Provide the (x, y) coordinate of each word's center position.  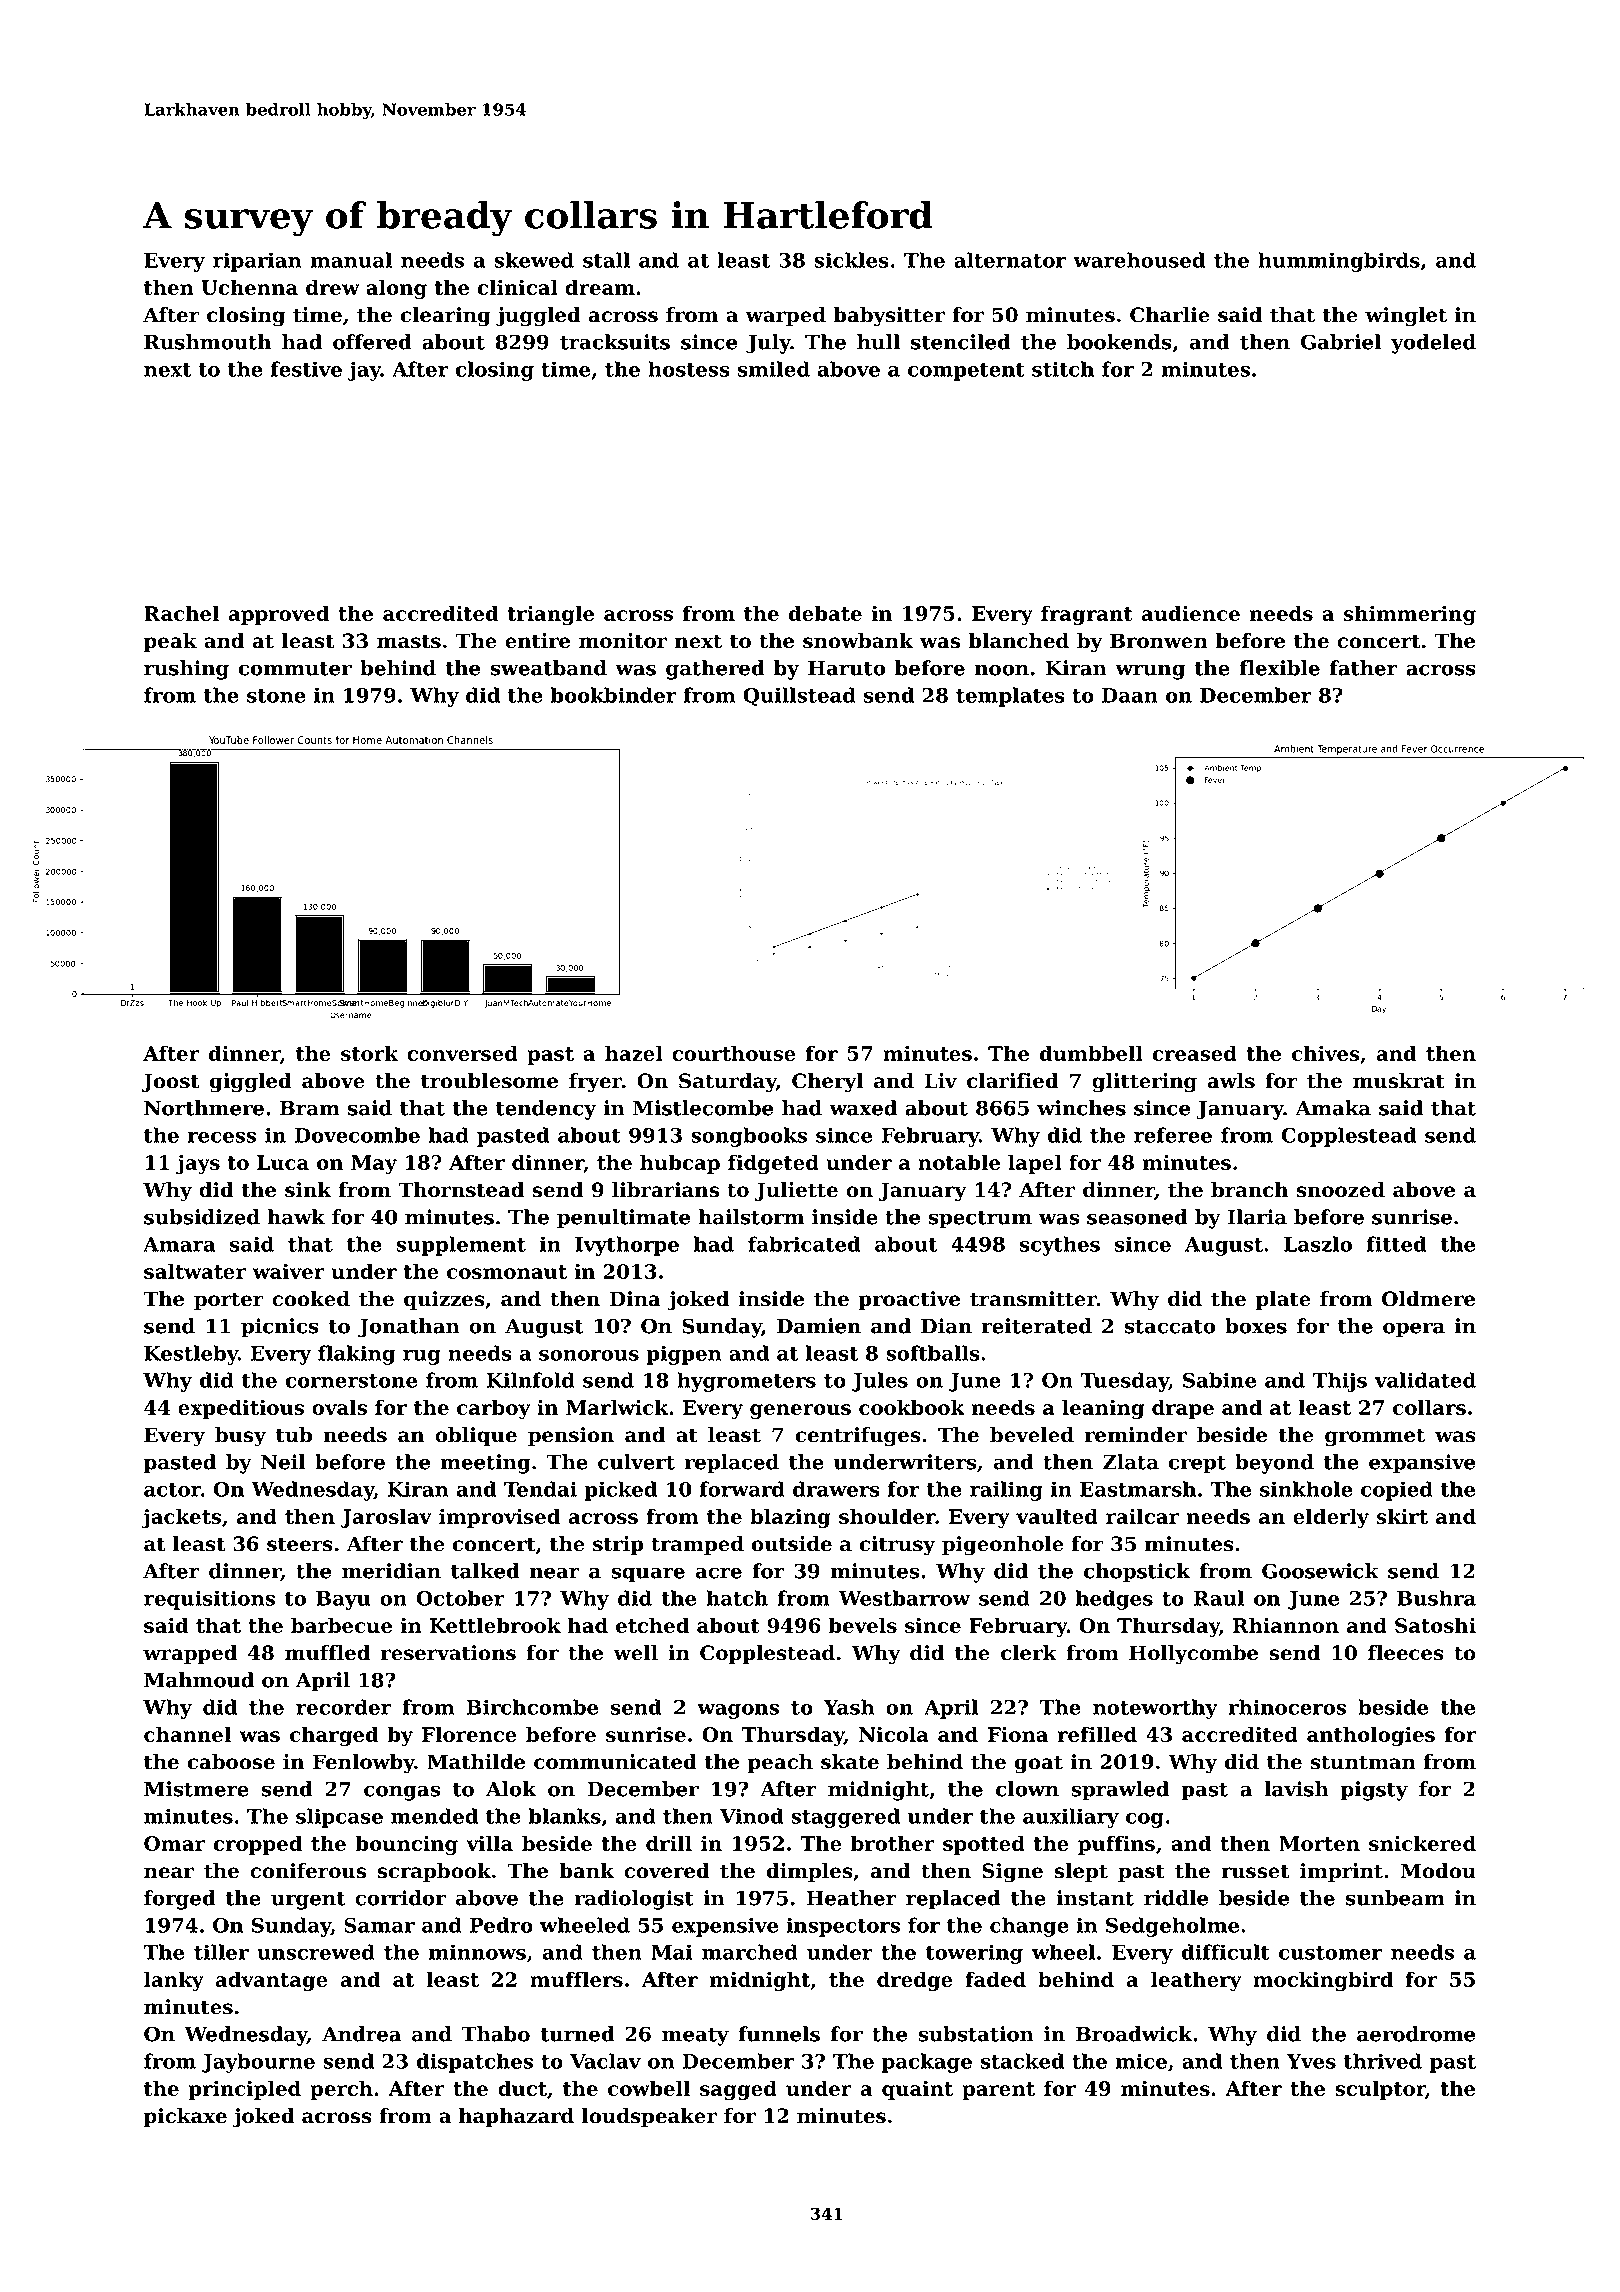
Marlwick (617, 1407)
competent (966, 372)
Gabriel (1341, 342)
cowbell (649, 2088)
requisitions (209, 1600)
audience (1191, 613)
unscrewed (316, 1952)
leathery (1196, 1981)
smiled (774, 369)
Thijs (1340, 1382)
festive (306, 369)
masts (409, 641)
